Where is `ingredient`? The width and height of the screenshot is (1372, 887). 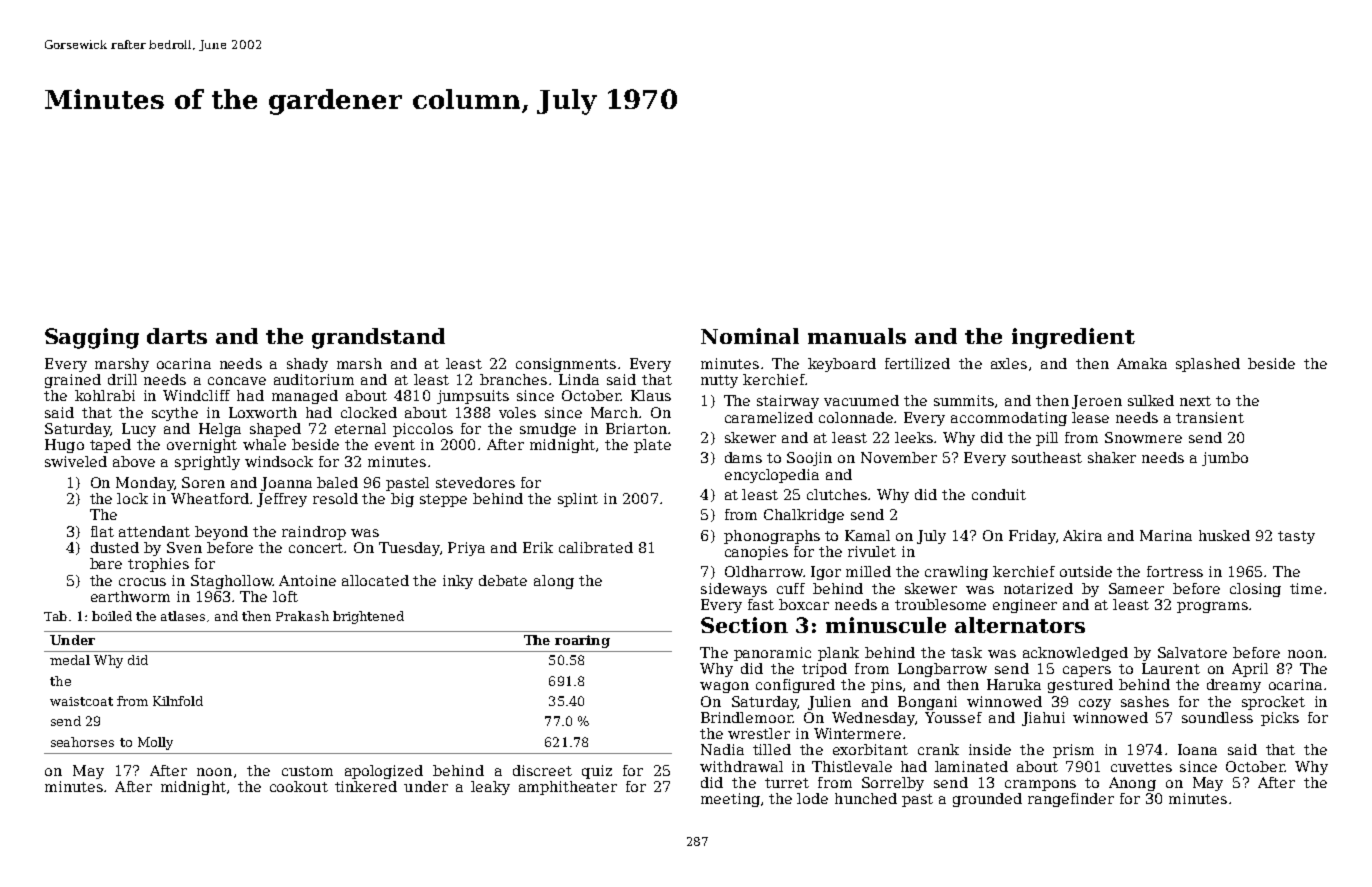 ingredient is located at coordinates (1073, 338).
